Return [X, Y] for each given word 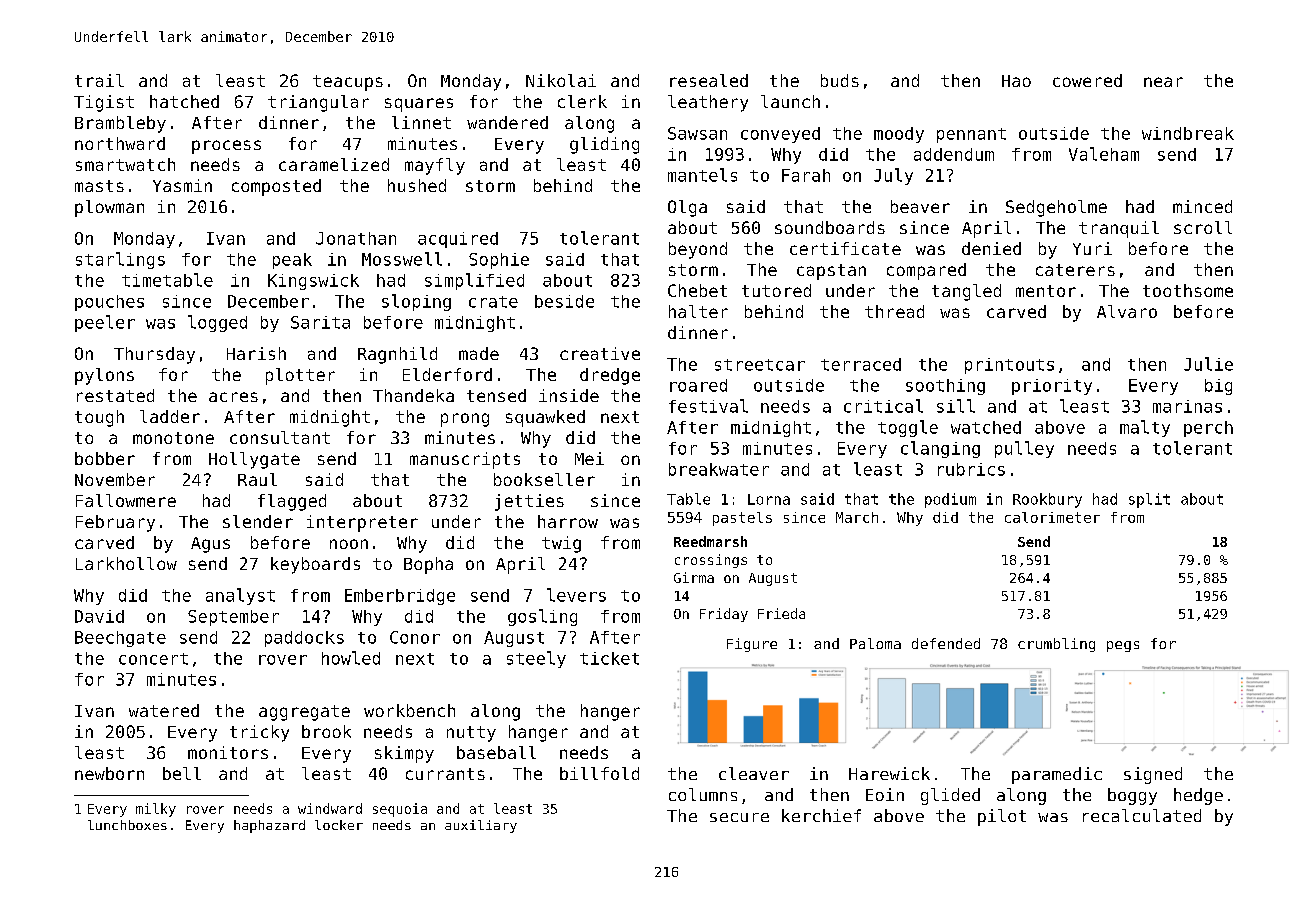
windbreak [1188, 133]
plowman [109, 208]
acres [233, 397]
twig [561, 544]
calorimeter [1052, 517]
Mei [589, 458]
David [99, 616]
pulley [1024, 449]
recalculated [1142, 815]
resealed [709, 80]
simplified [474, 281]
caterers [1075, 270]
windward [330, 808]
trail [99, 80]
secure [739, 817]
